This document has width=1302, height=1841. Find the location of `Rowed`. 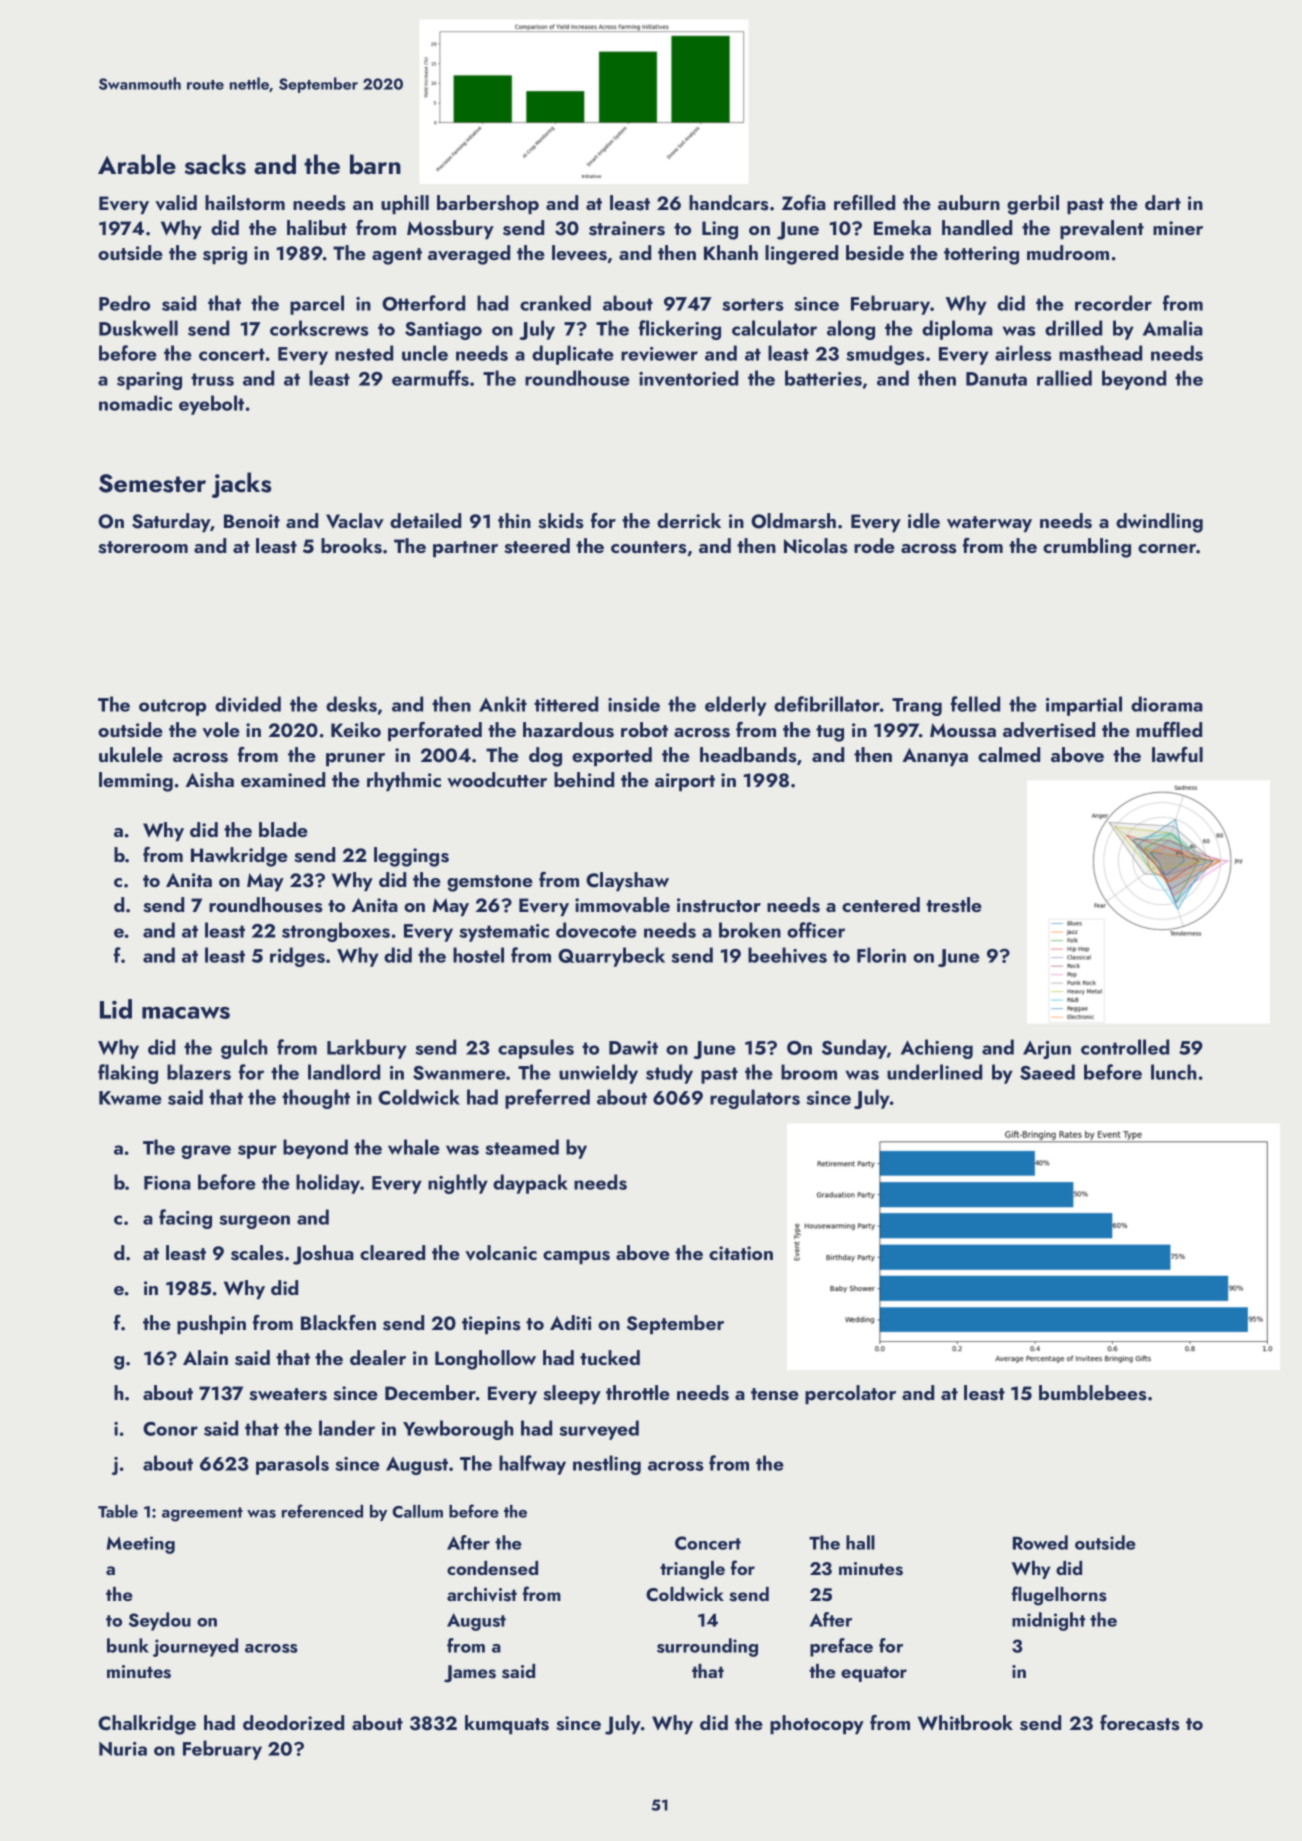

Rowed is located at coordinates (1040, 1542).
